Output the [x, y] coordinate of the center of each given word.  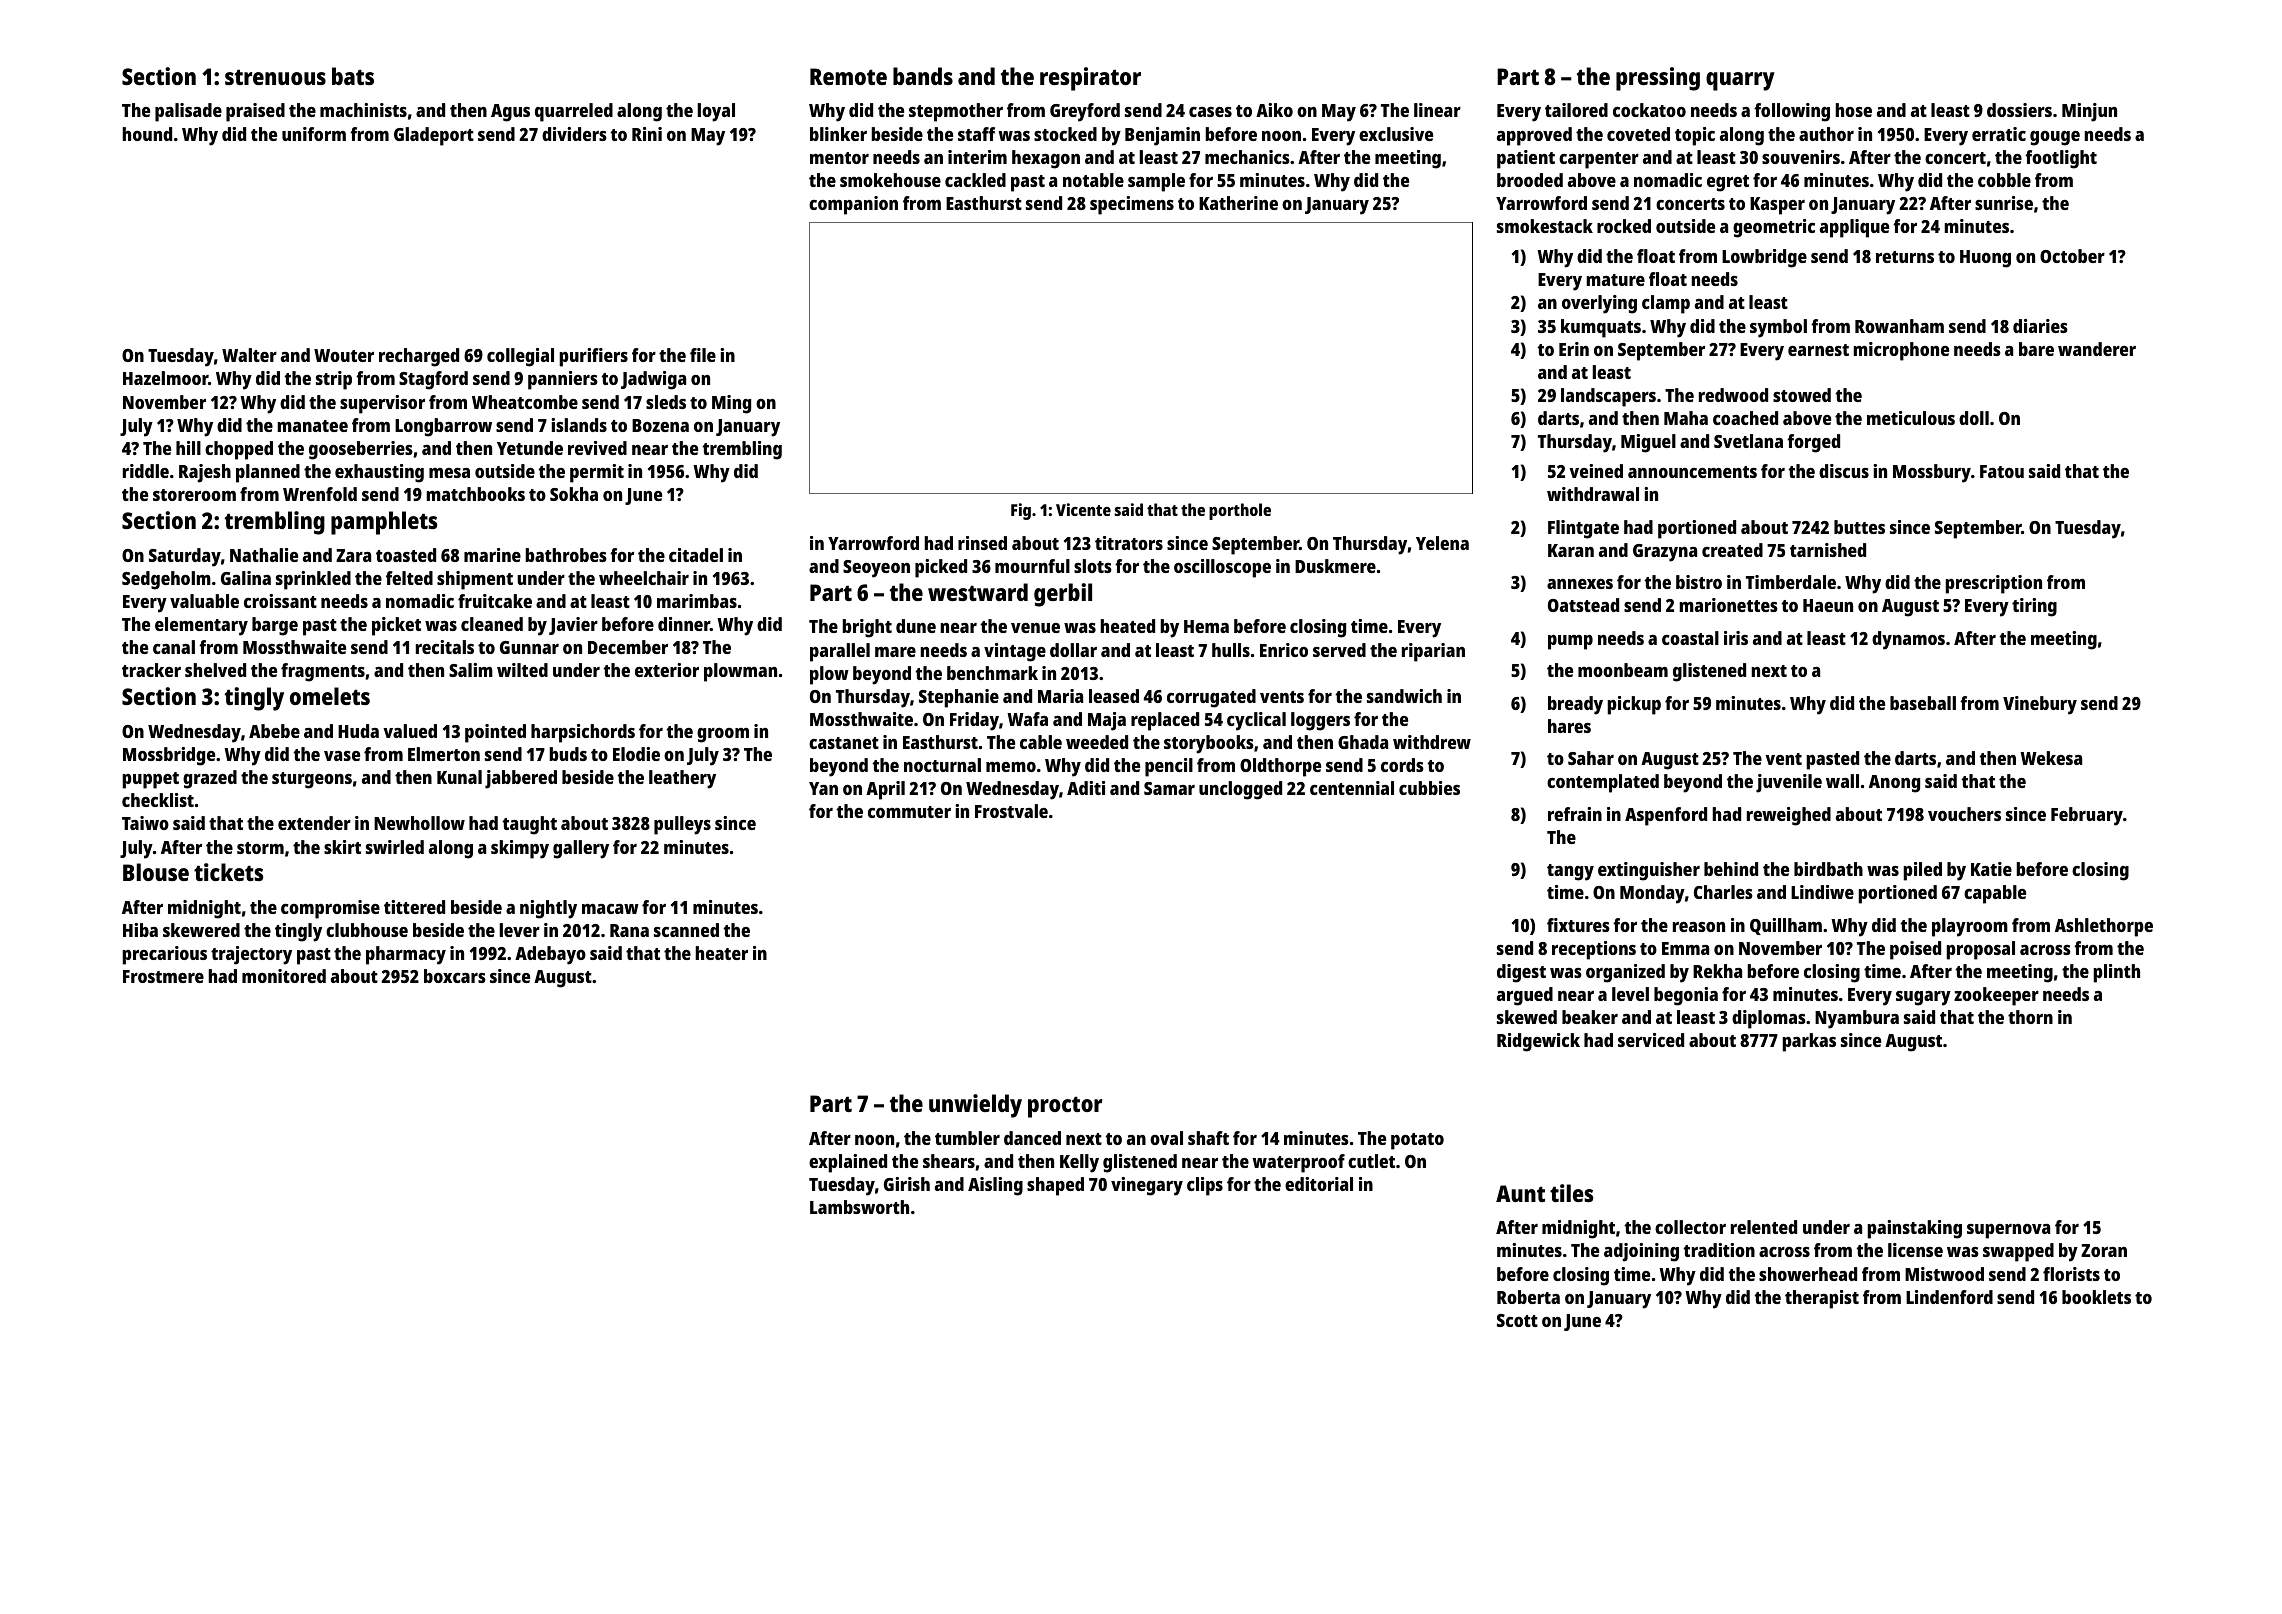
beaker [1590, 1017]
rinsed [982, 543]
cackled [975, 180]
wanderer [2097, 349]
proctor [1065, 1107]
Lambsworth [859, 1207]
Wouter [344, 355]
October [2072, 256]
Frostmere [163, 976]
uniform [314, 134]
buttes [1859, 527]
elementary [201, 626]
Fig [1021, 511]
